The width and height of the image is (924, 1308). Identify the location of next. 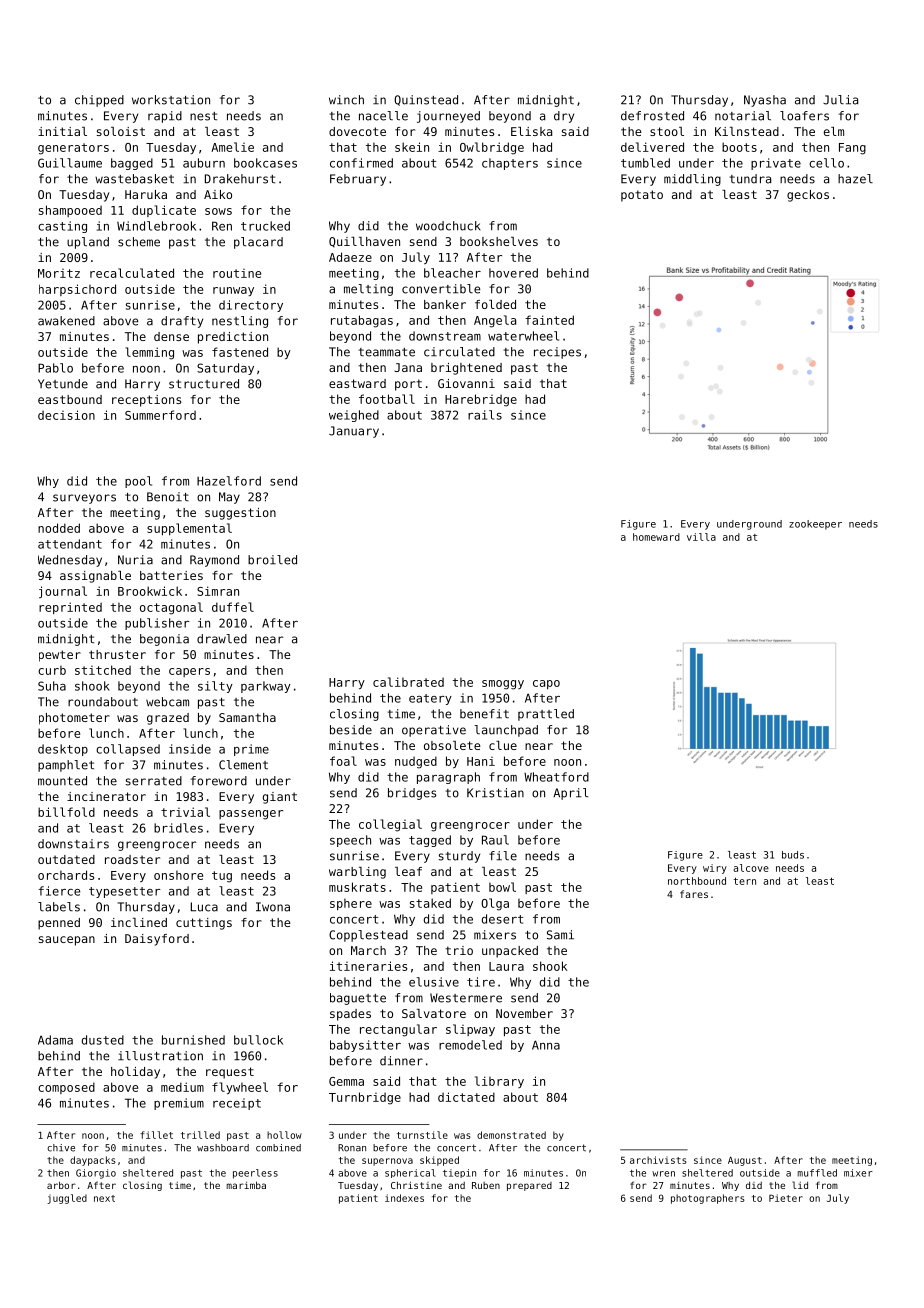
(104, 1198).
